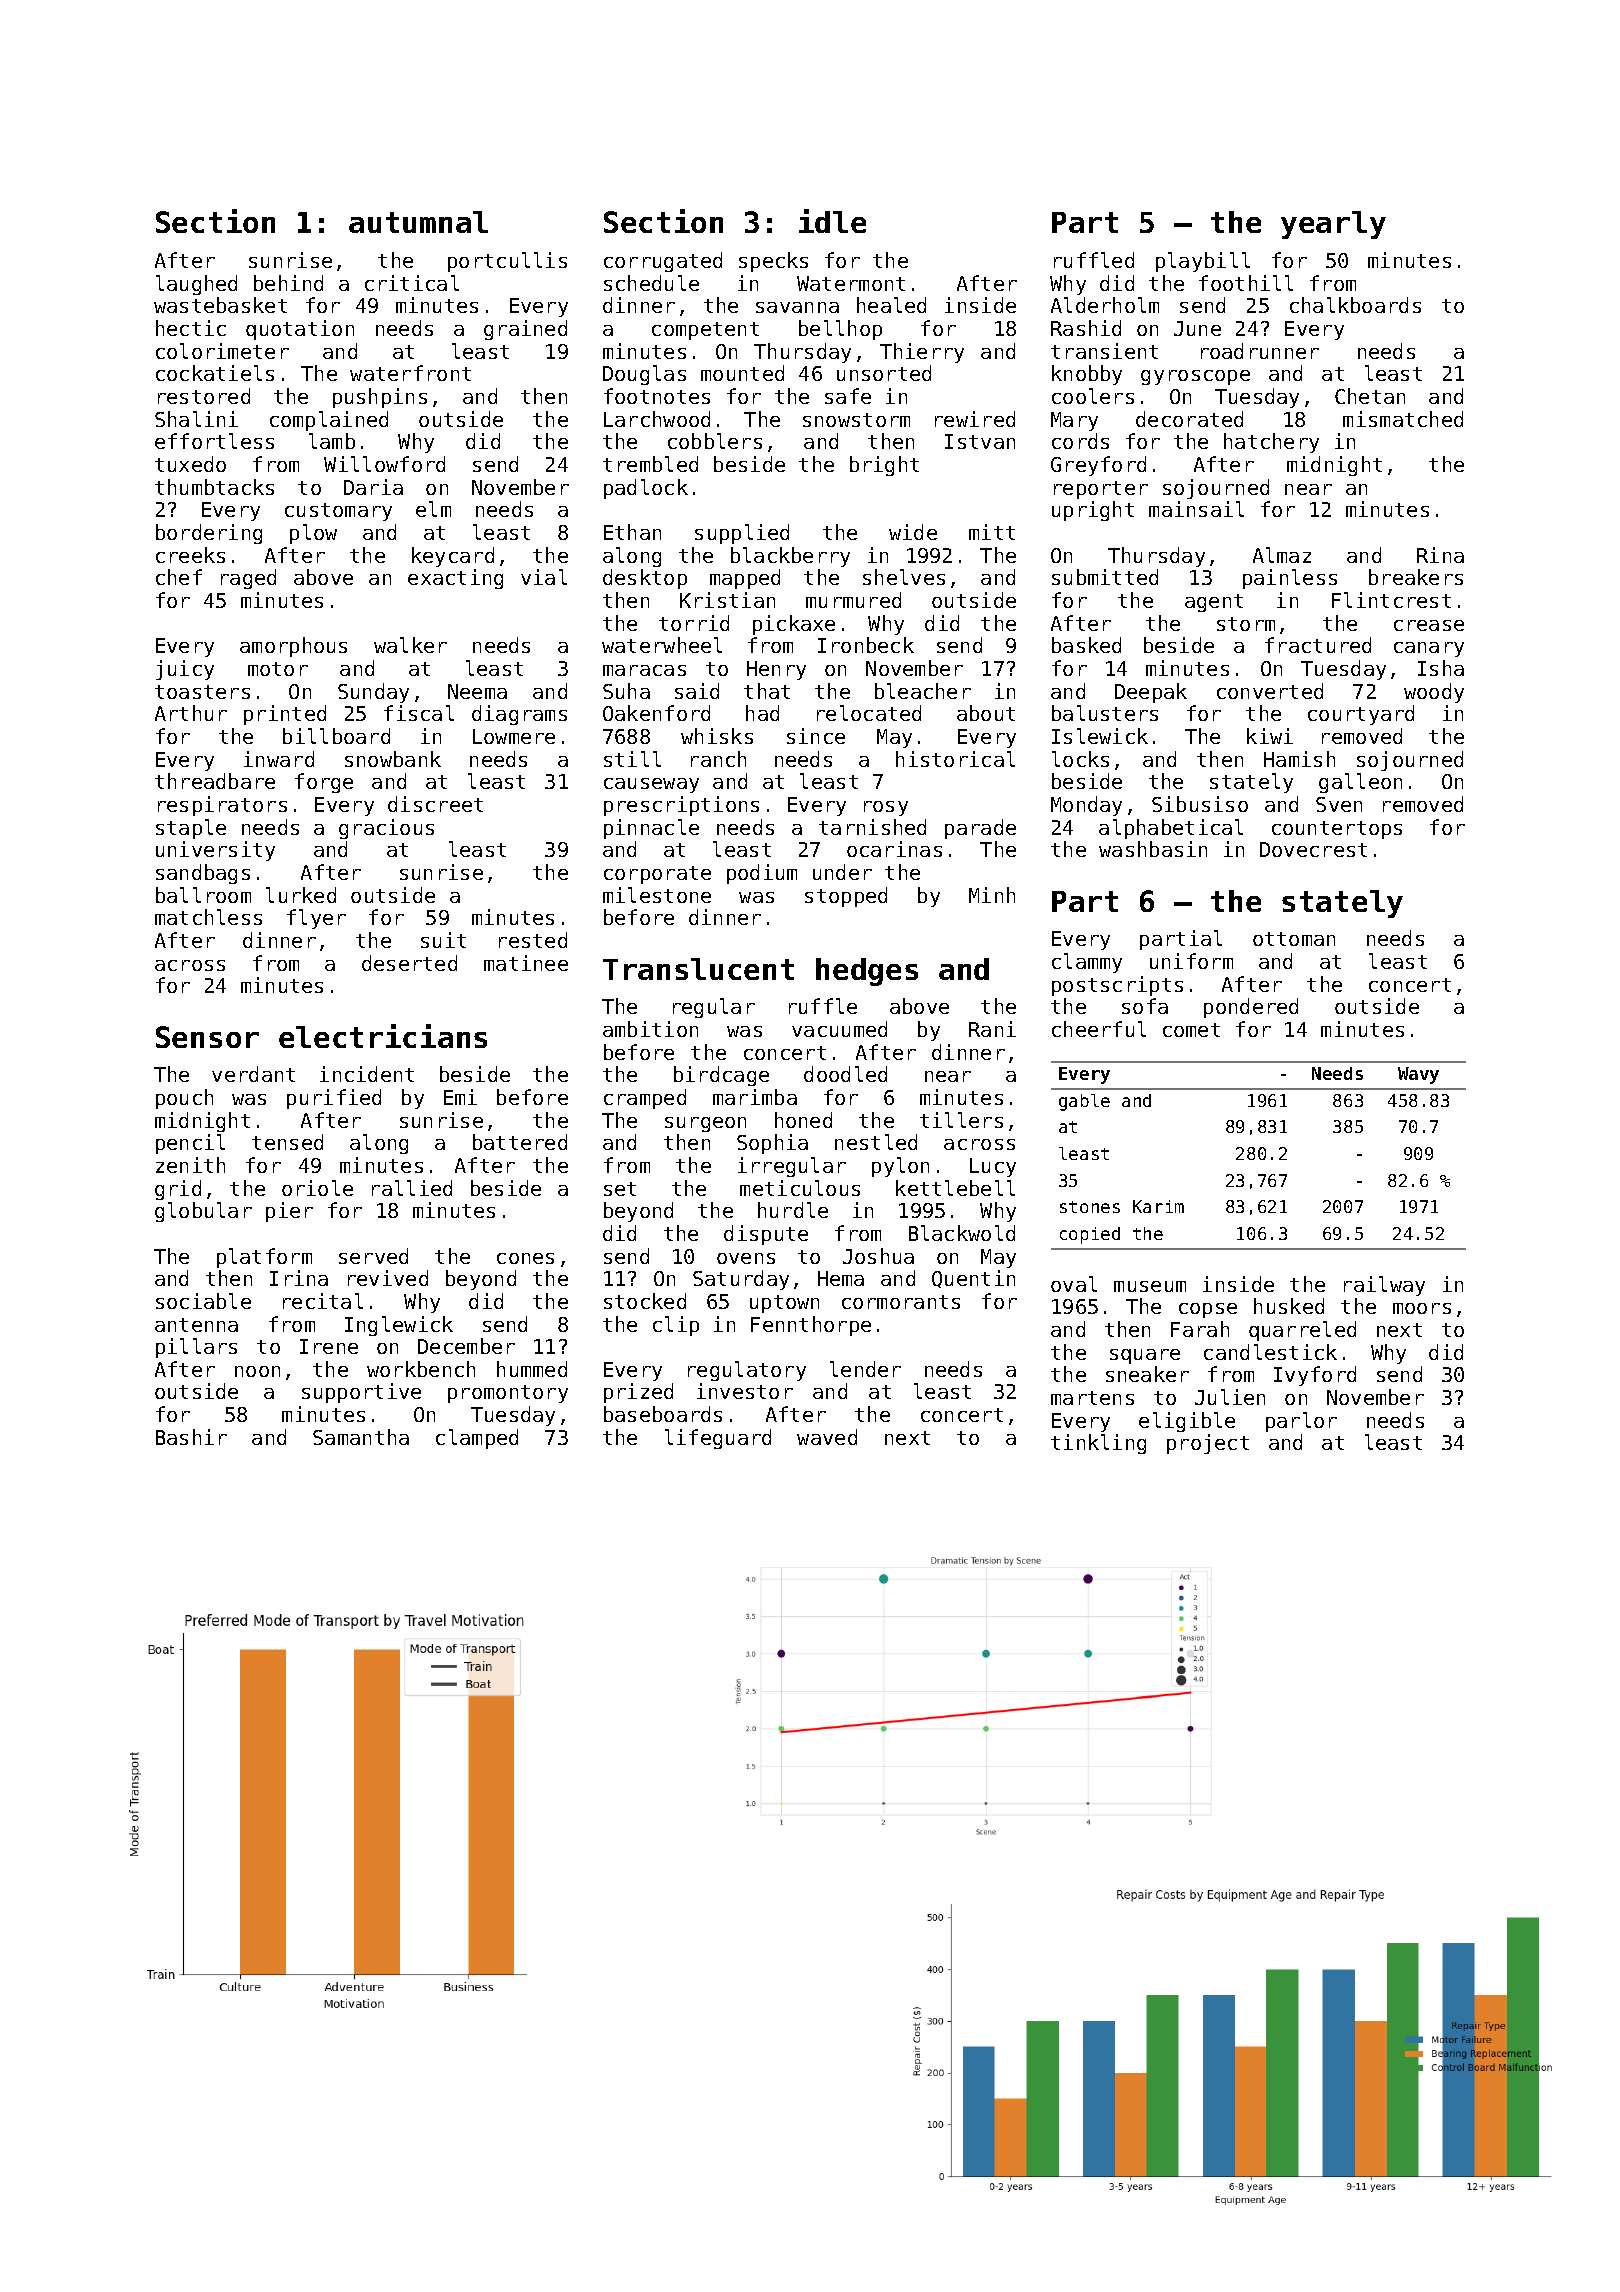 The image size is (1620, 2292). What do you see at coordinates (721, 1076) in the screenshot?
I see `birdcage` at bounding box center [721, 1076].
